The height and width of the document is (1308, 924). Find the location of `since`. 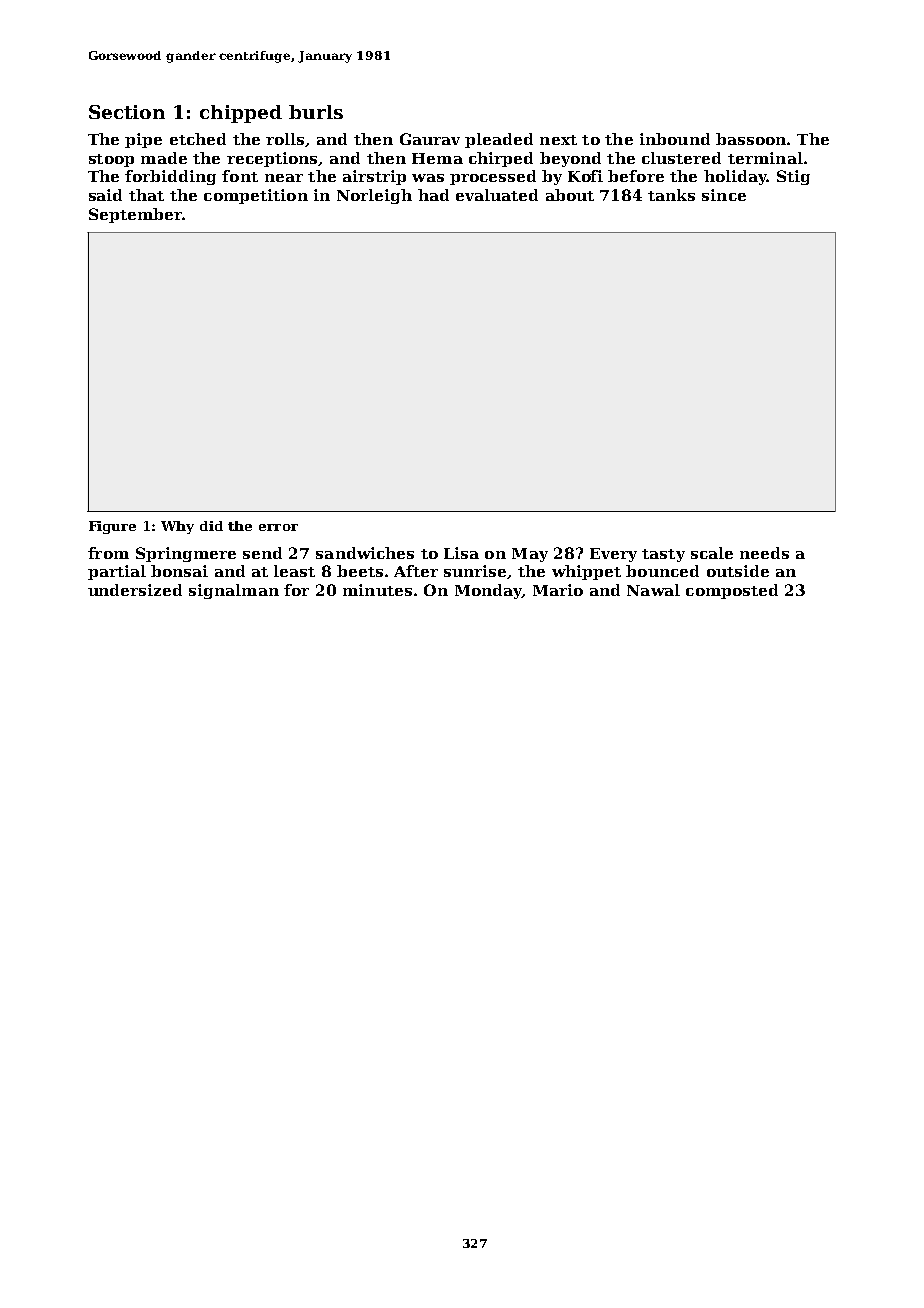

since is located at coordinates (724, 195).
